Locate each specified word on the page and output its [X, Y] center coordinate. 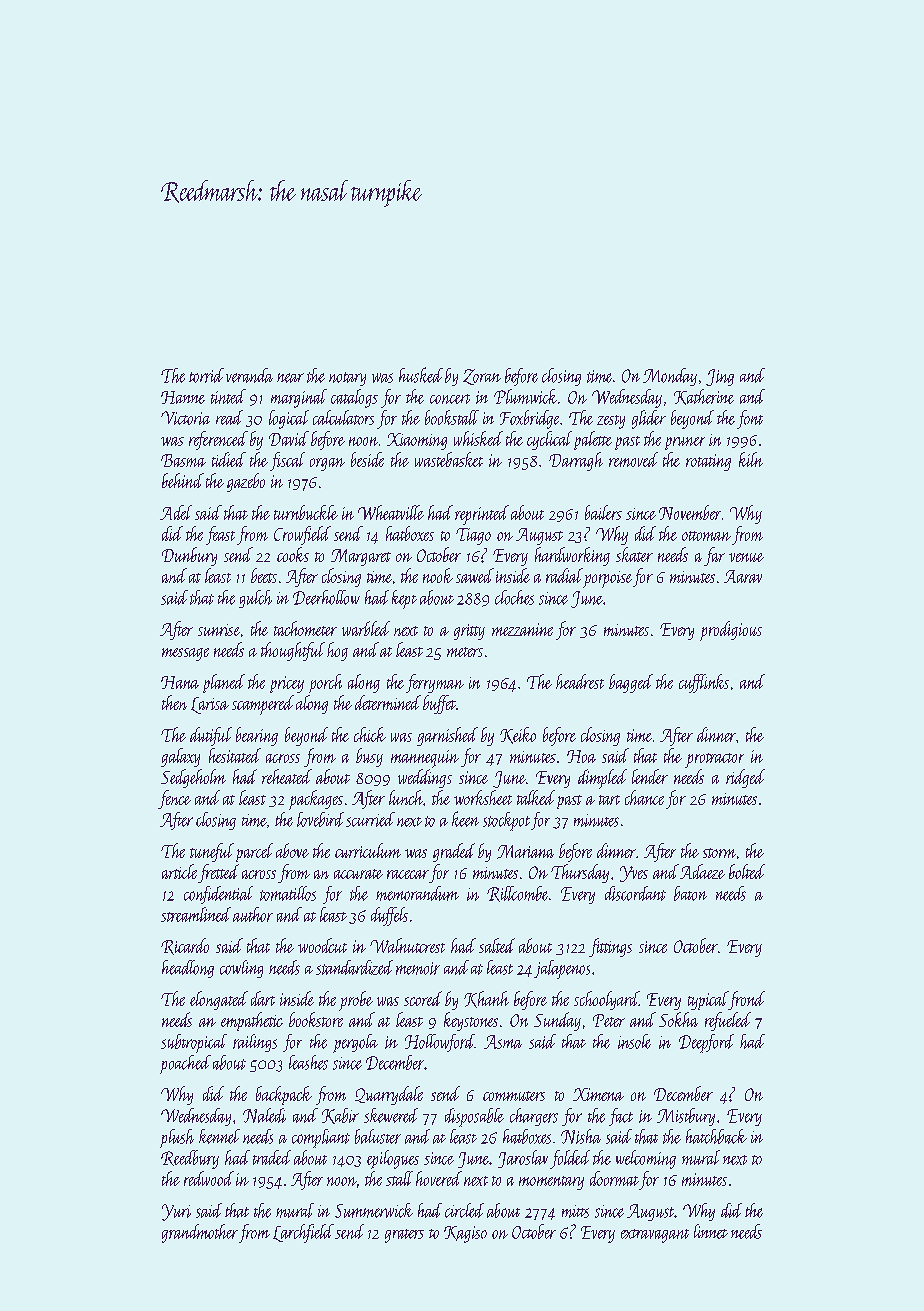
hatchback [716, 1136]
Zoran [482, 377]
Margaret [361, 557]
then [174, 702]
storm [719, 853]
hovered [439, 1178]
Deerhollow [326, 597]
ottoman [706, 536]
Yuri [176, 1212]
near [290, 378]
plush [177, 1138]
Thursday [580, 873]
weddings [425, 778]
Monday [670, 377]
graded [454, 852]
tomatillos [288, 893]
